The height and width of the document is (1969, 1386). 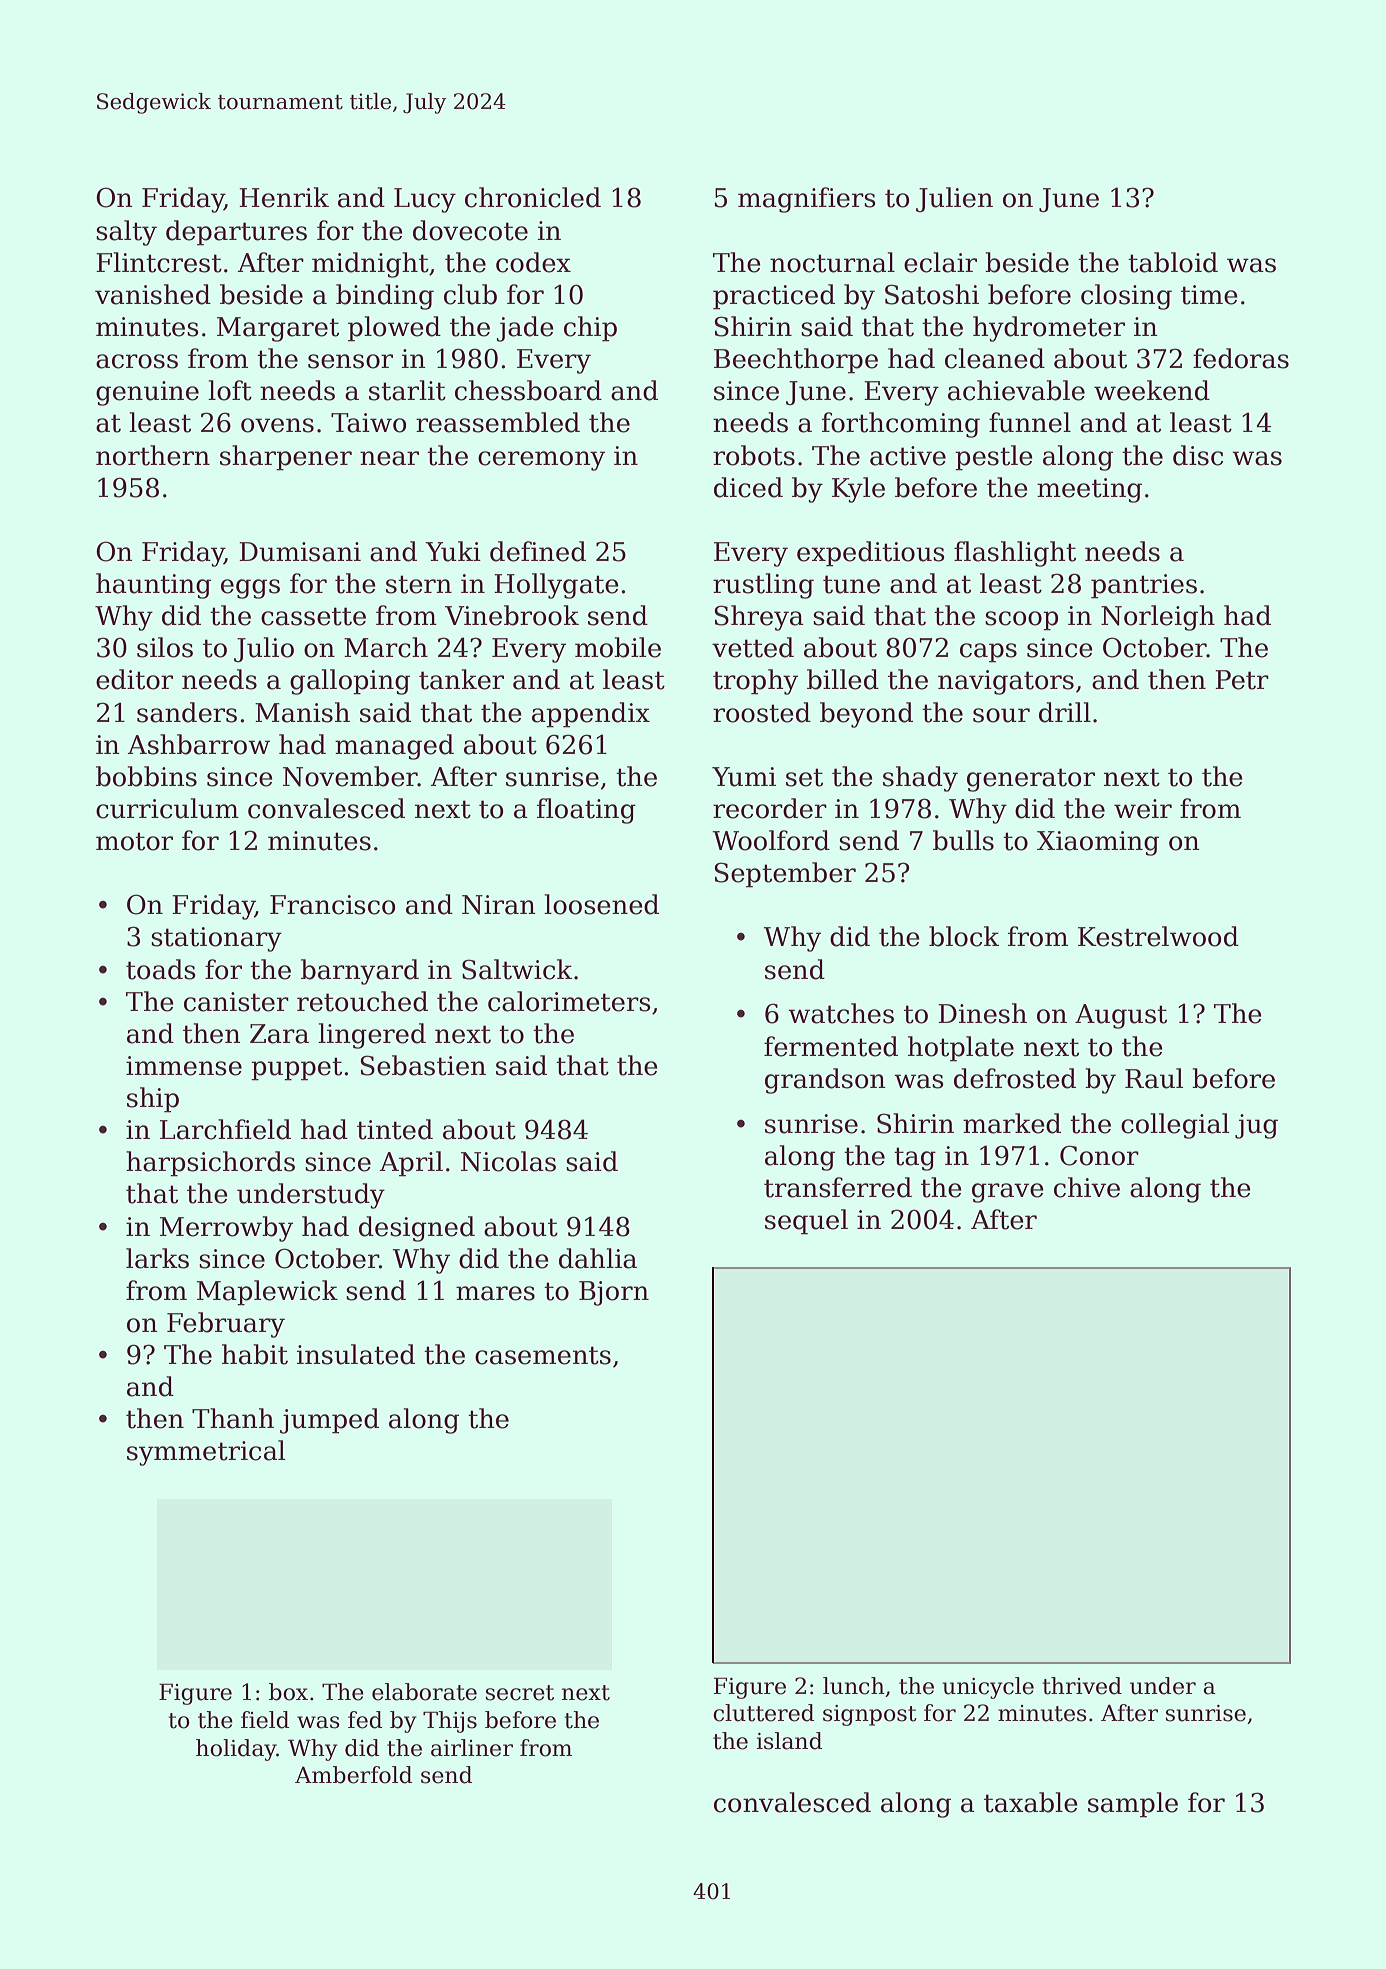 What do you see at coordinates (236, 1750) in the document?
I see `holiday` at bounding box center [236, 1750].
